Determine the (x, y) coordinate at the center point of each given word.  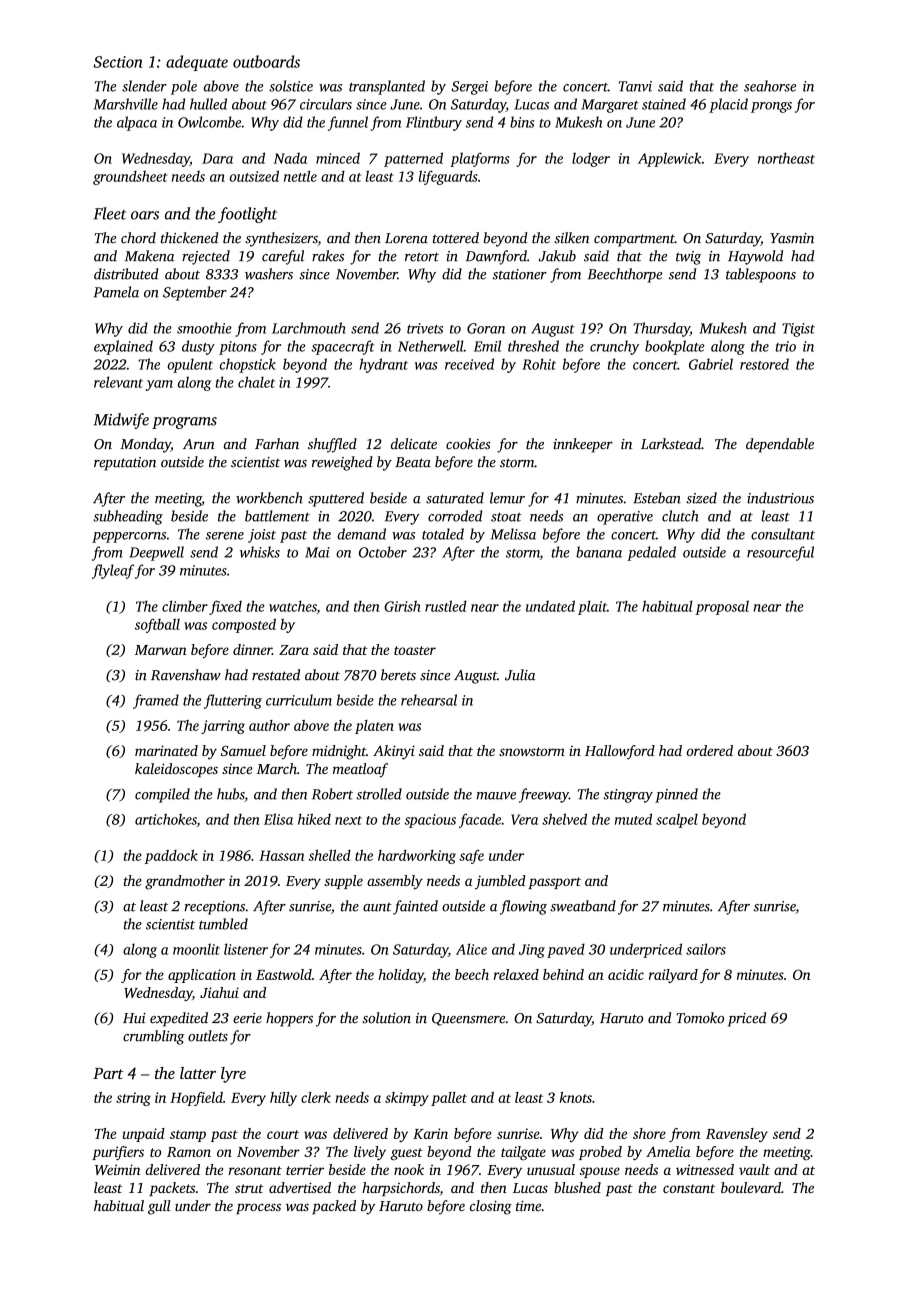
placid (728, 105)
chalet (256, 382)
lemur (507, 498)
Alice (471, 949)
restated (276, 675)
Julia (520, 675)
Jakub (557, 256)
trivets (425, 328)
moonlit (196, 949)
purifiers (118, 1153)
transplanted (387, 87)
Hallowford (620, 752)
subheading (128, 517)
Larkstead (671, 444)
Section (117, 62)
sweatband (583, 906)
